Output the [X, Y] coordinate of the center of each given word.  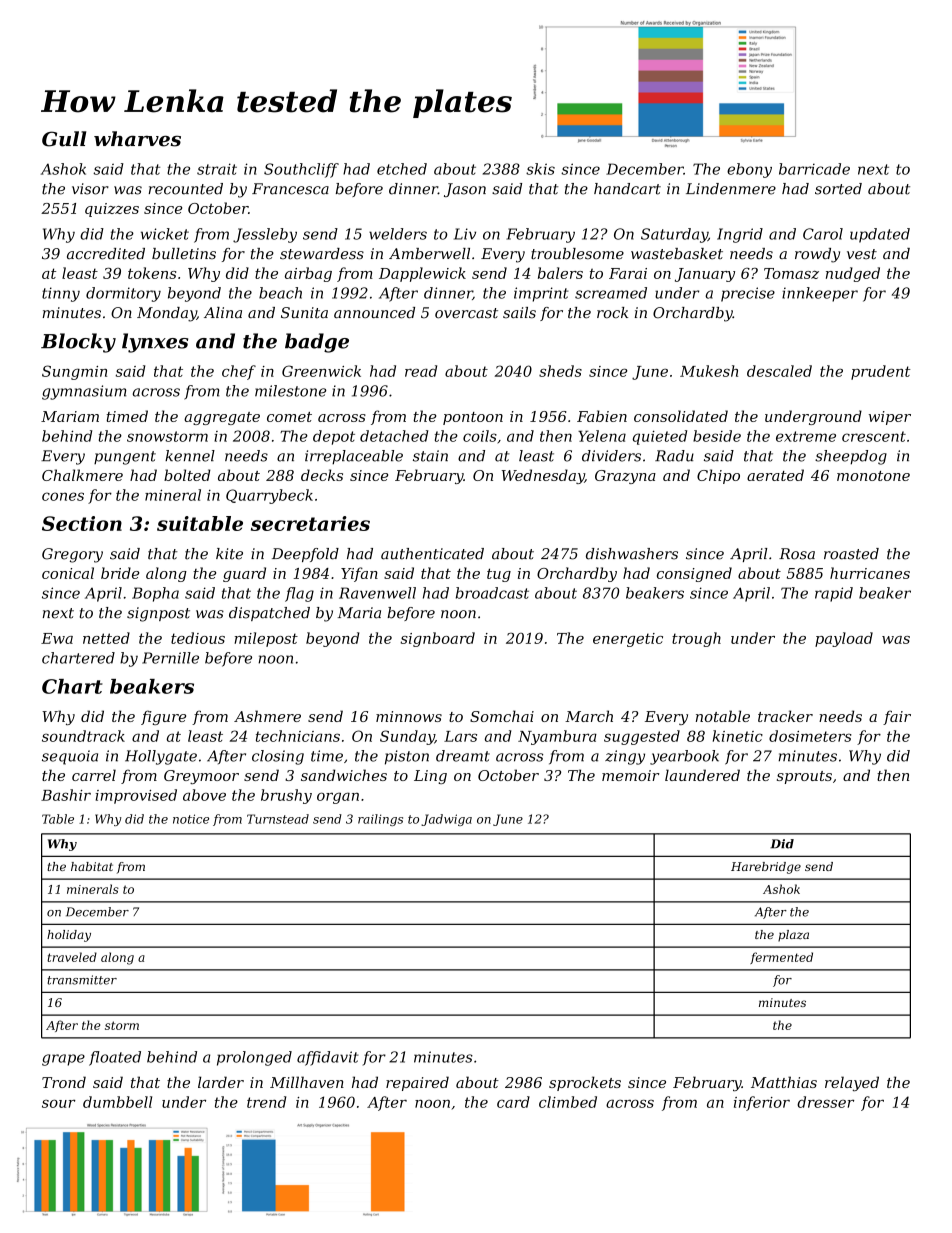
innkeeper [820, 294]
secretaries [310, 523]
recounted [185, 189]
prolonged [254, 1058]
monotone [873, 476]
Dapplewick [422, 274]
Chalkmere [82, 475]
